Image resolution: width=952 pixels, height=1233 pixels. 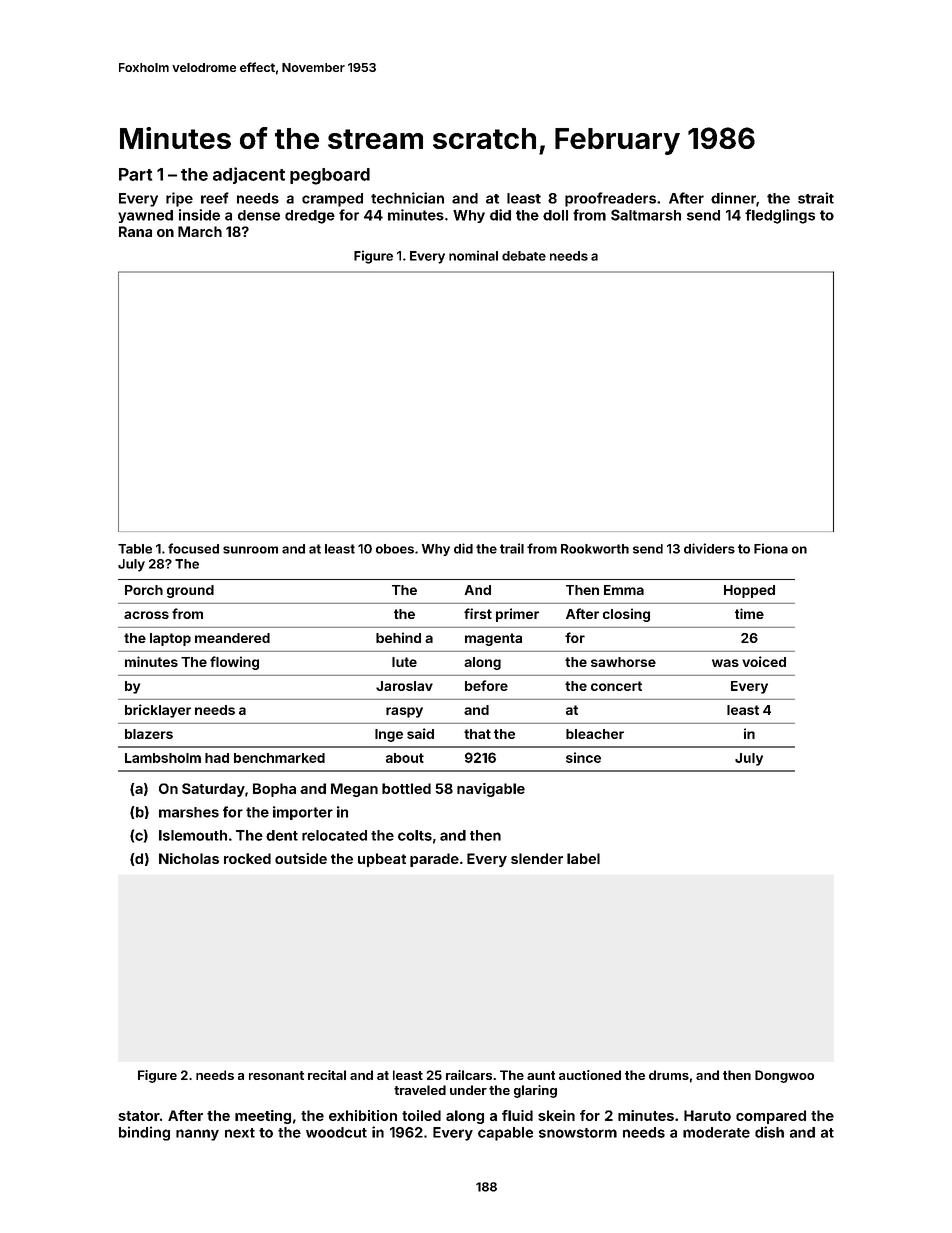 I want to click on technician, so click(x=407, y=198).
